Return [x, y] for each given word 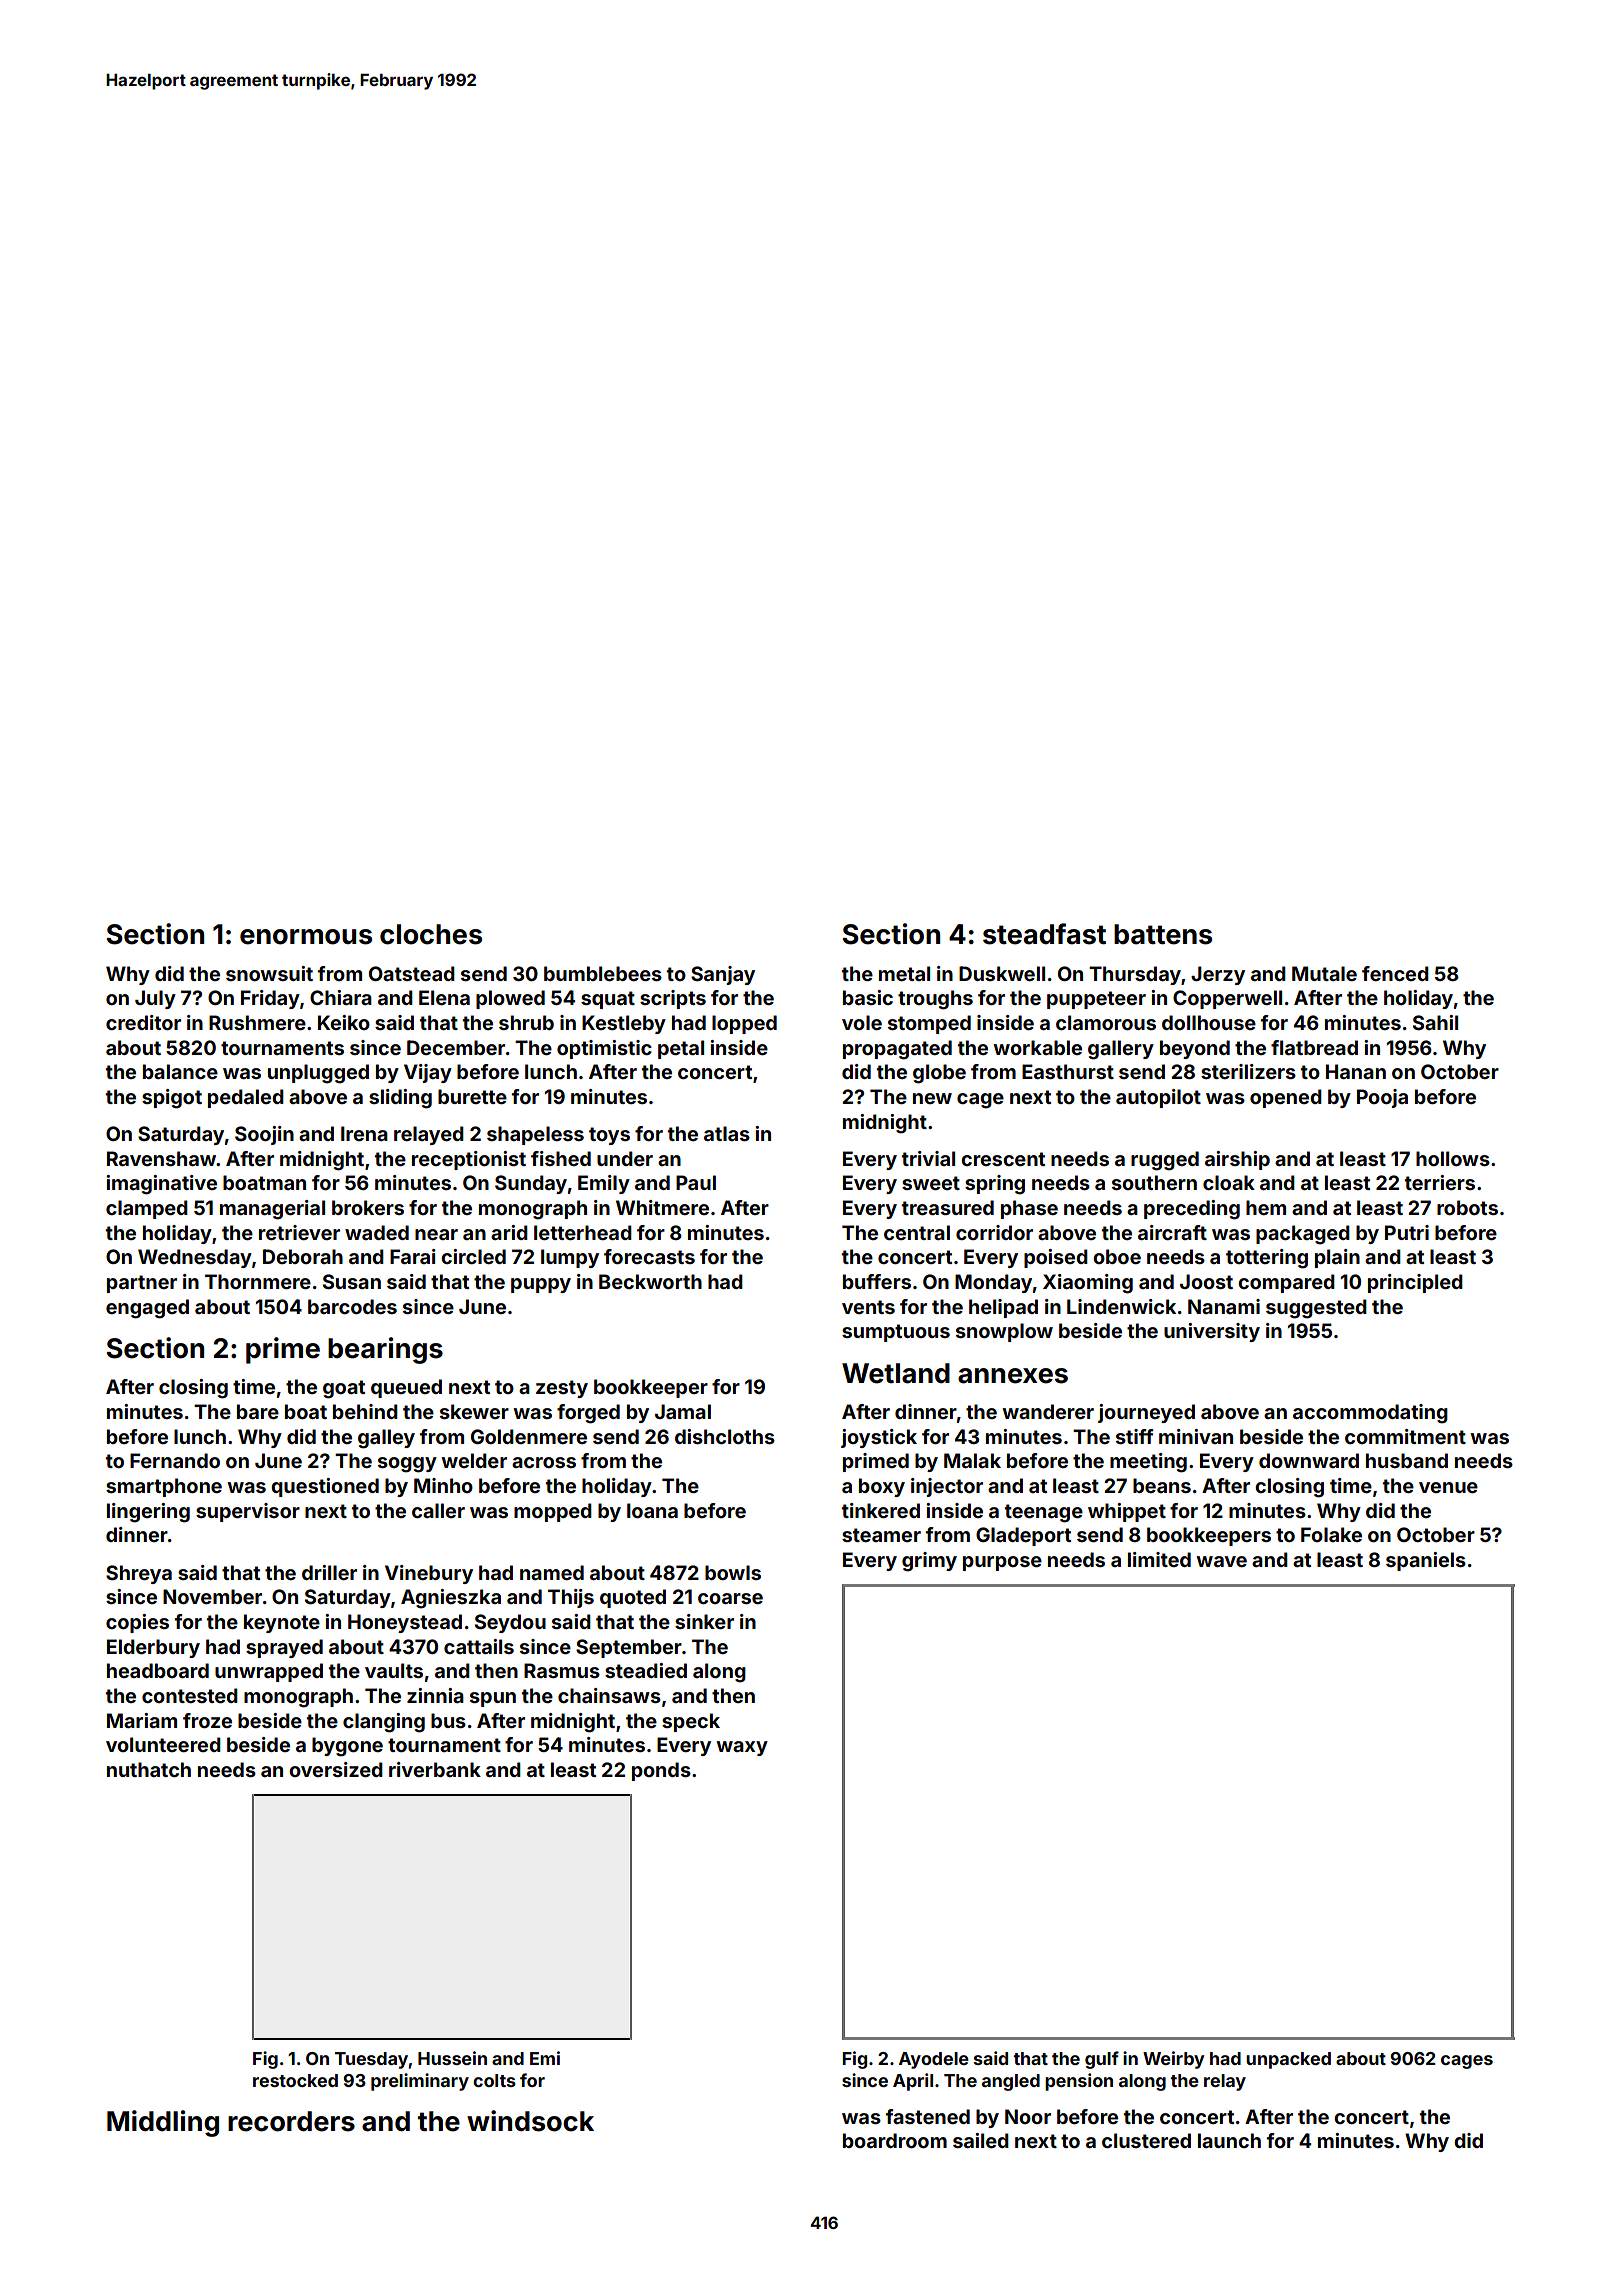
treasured [948, 1207]
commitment [1405, 1436]
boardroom [895, 2140]
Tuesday [371, 2060]
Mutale [1324, 973]
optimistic [604, 1049]
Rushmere [257, 1022]
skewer [474, 1411]
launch [1229, 2140]
